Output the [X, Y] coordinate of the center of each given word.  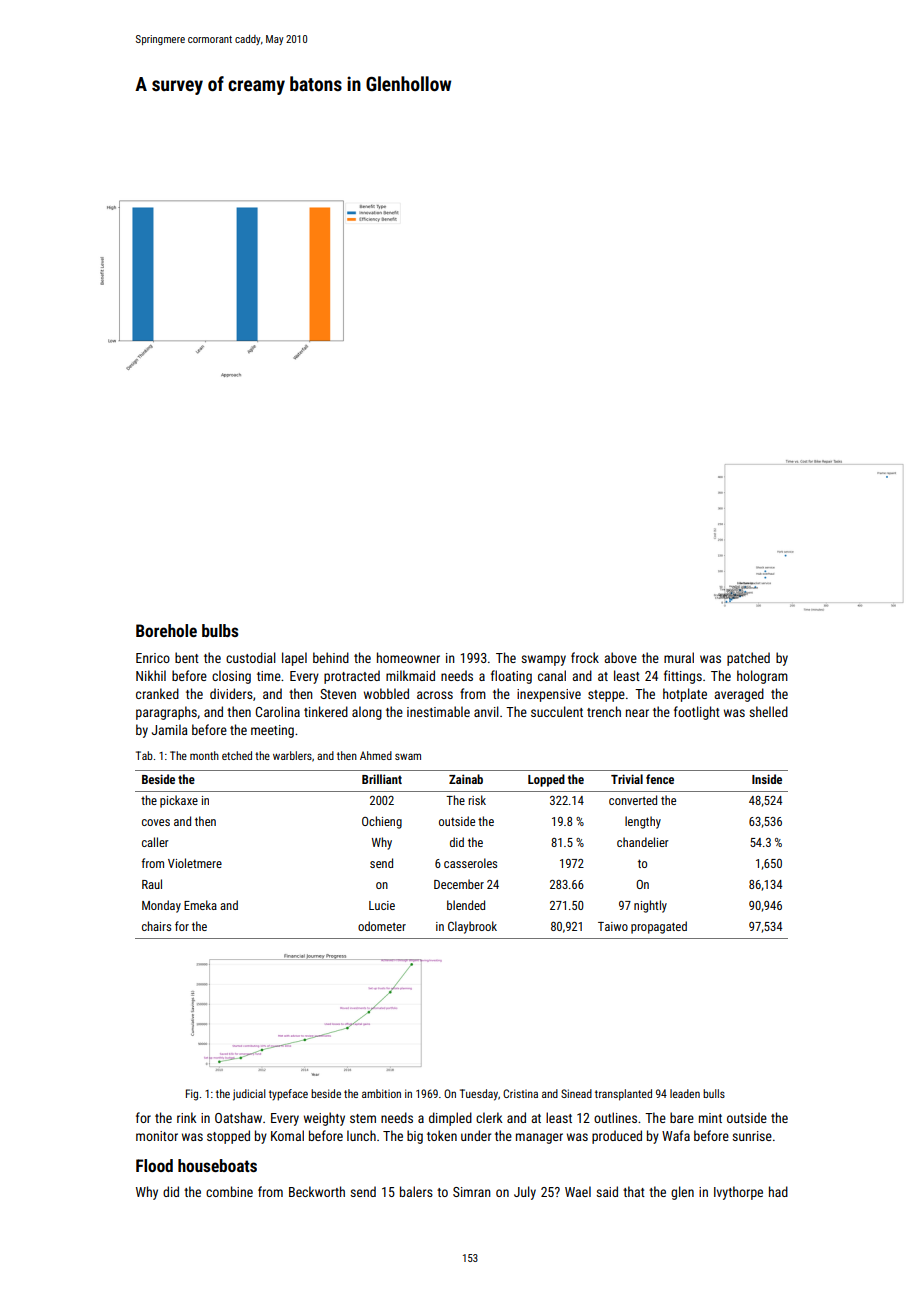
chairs [156, 926]
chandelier [643, 842]
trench [604, 711]
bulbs [220, 630]
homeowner [408, 657]
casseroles [470, 863]
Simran [472, 1192]
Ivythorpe [738, 1193]
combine [229, 1191]
